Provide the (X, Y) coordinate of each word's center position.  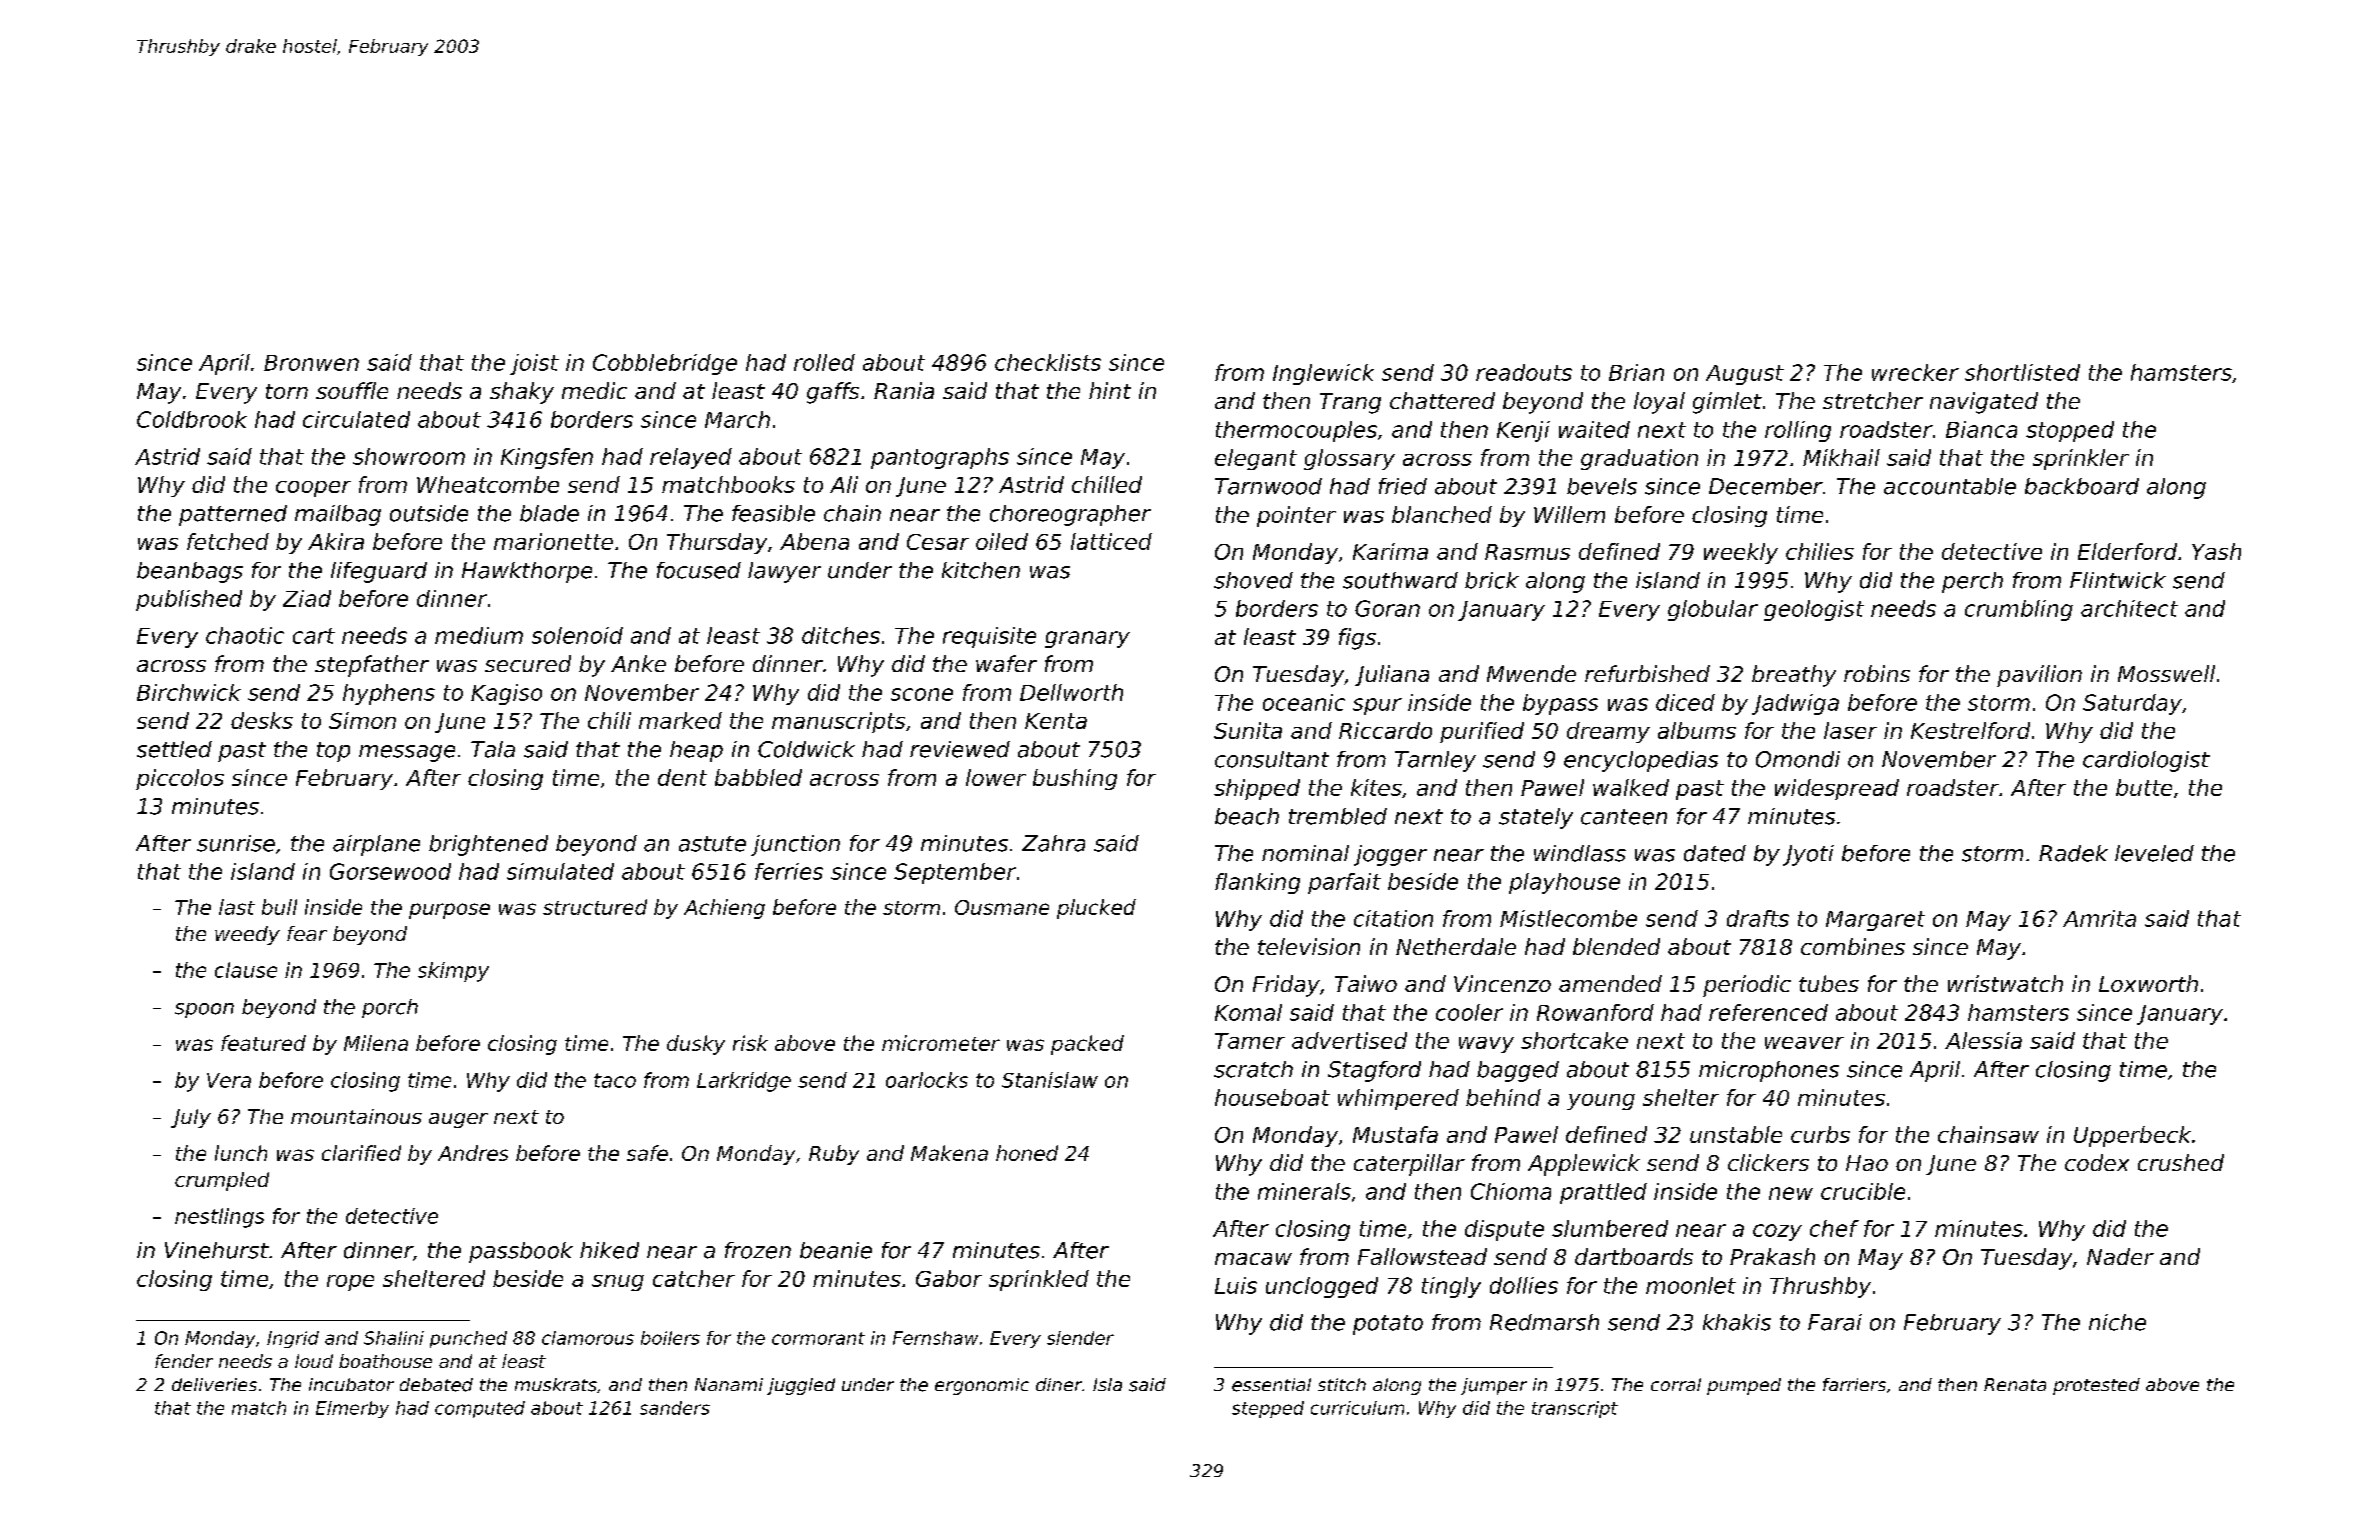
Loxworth (2148, 983)
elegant (1256, 459)
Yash (2216, 551)
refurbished (1647, 673)
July (191, 1118)
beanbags (190, 572)
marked (680, 720)
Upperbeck (2132, 1136)
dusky (696, 1045)
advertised (1349, 1040)
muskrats (556, 1385)
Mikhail (1841, 457)
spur (1377, 706)
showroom (409, 456)
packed (1087, 1045)
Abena (814, 541)
